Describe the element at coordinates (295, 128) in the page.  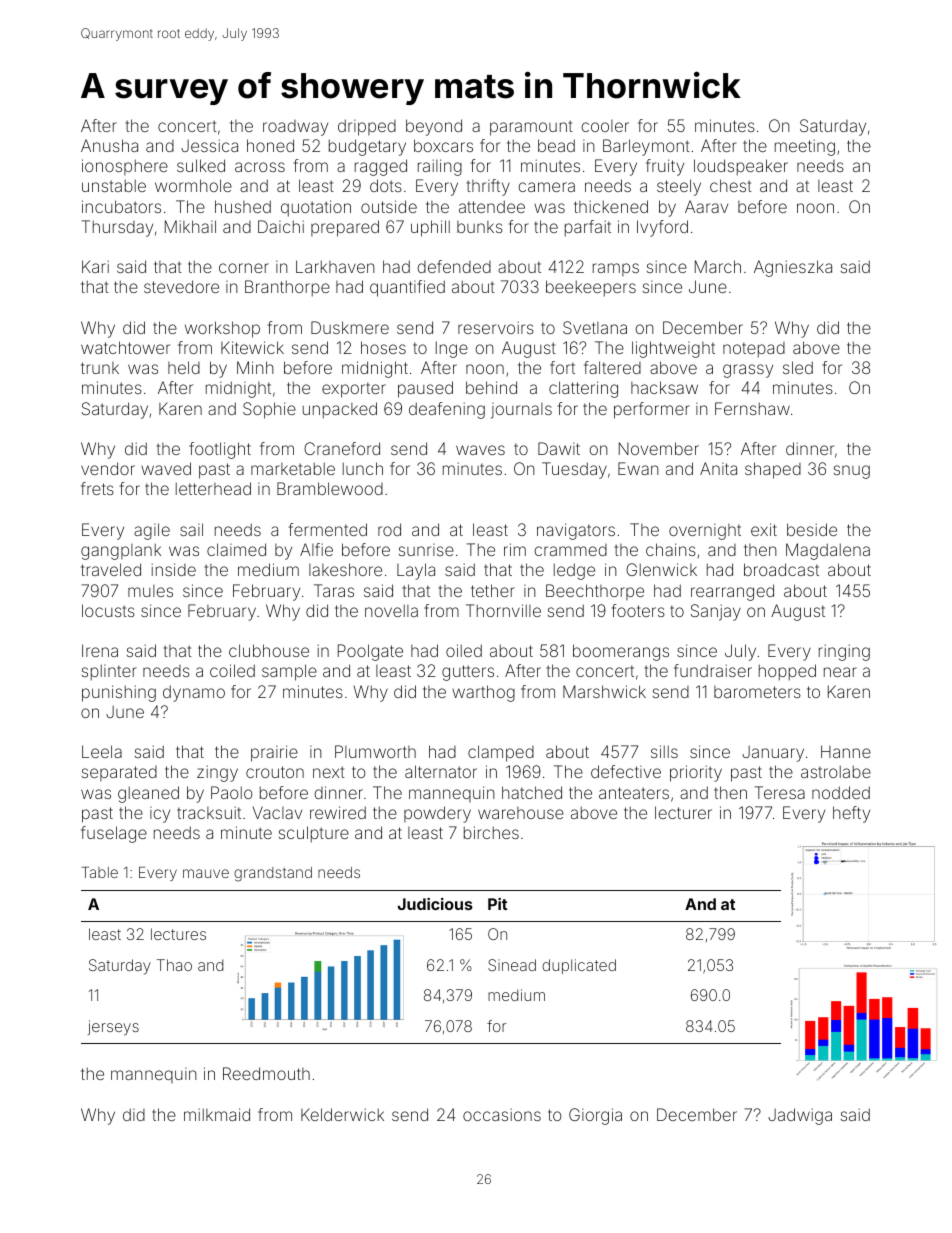
I see `roadway` at that location.
